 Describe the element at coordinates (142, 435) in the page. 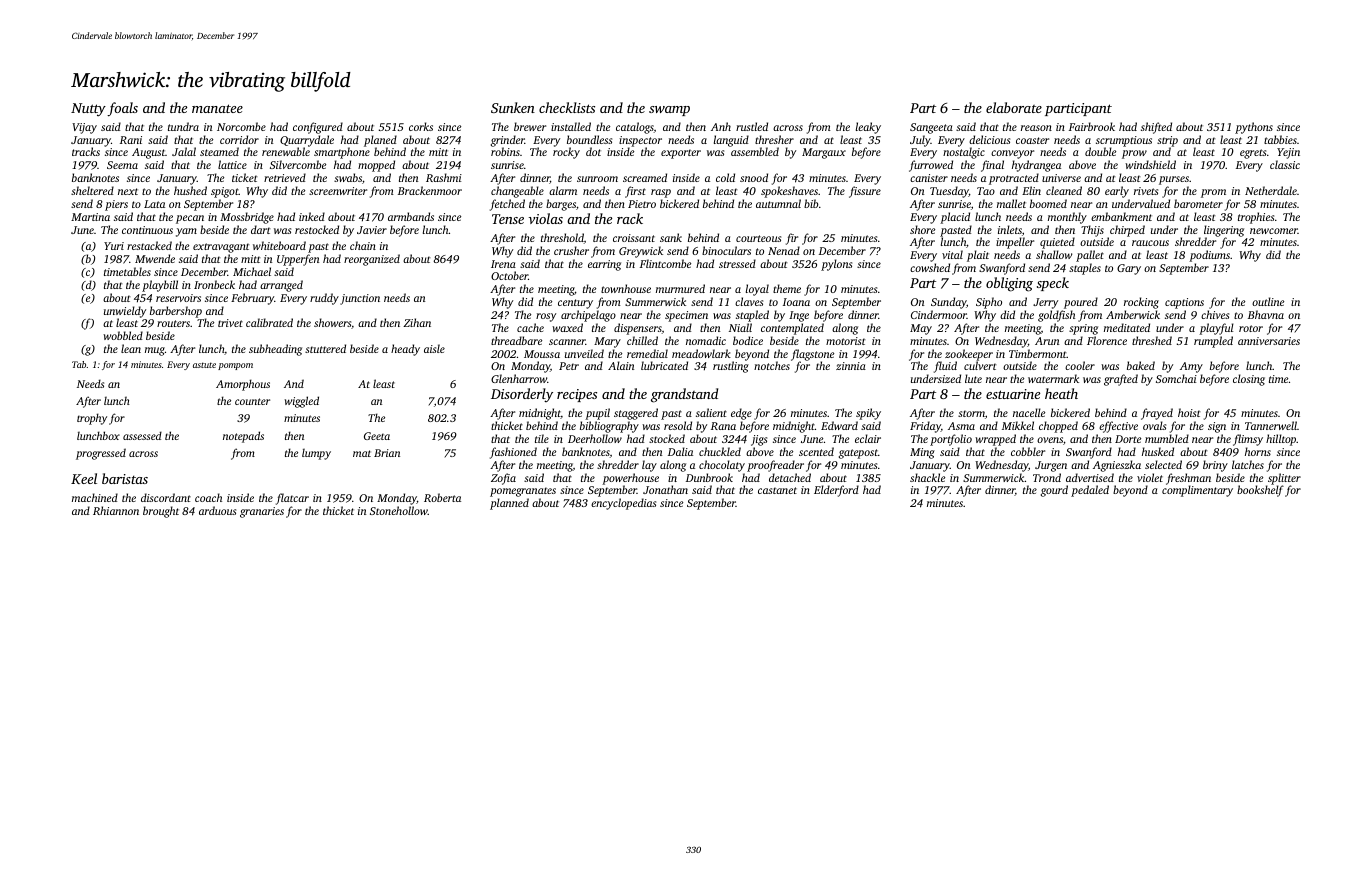

I see `assessed` at that location.
